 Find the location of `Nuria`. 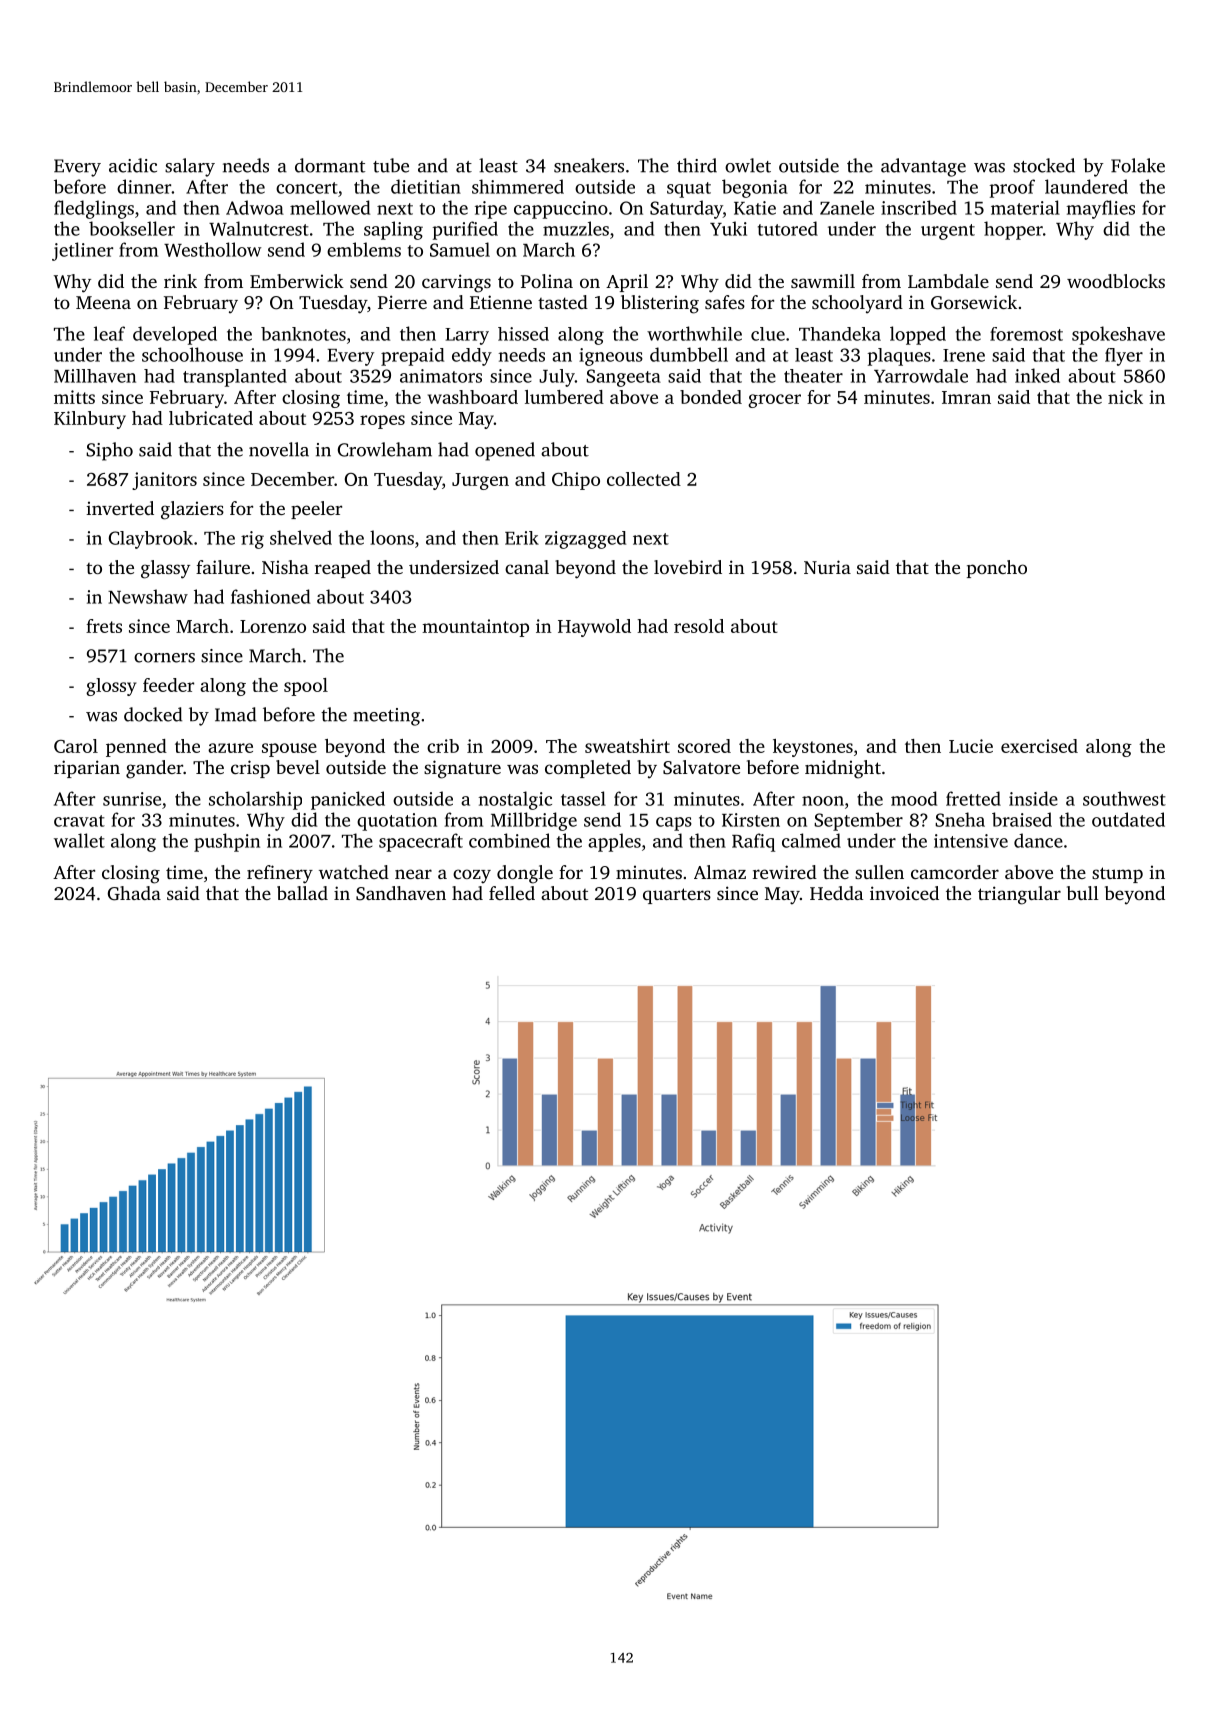

Nuria is located at coordinates (827, 567).
